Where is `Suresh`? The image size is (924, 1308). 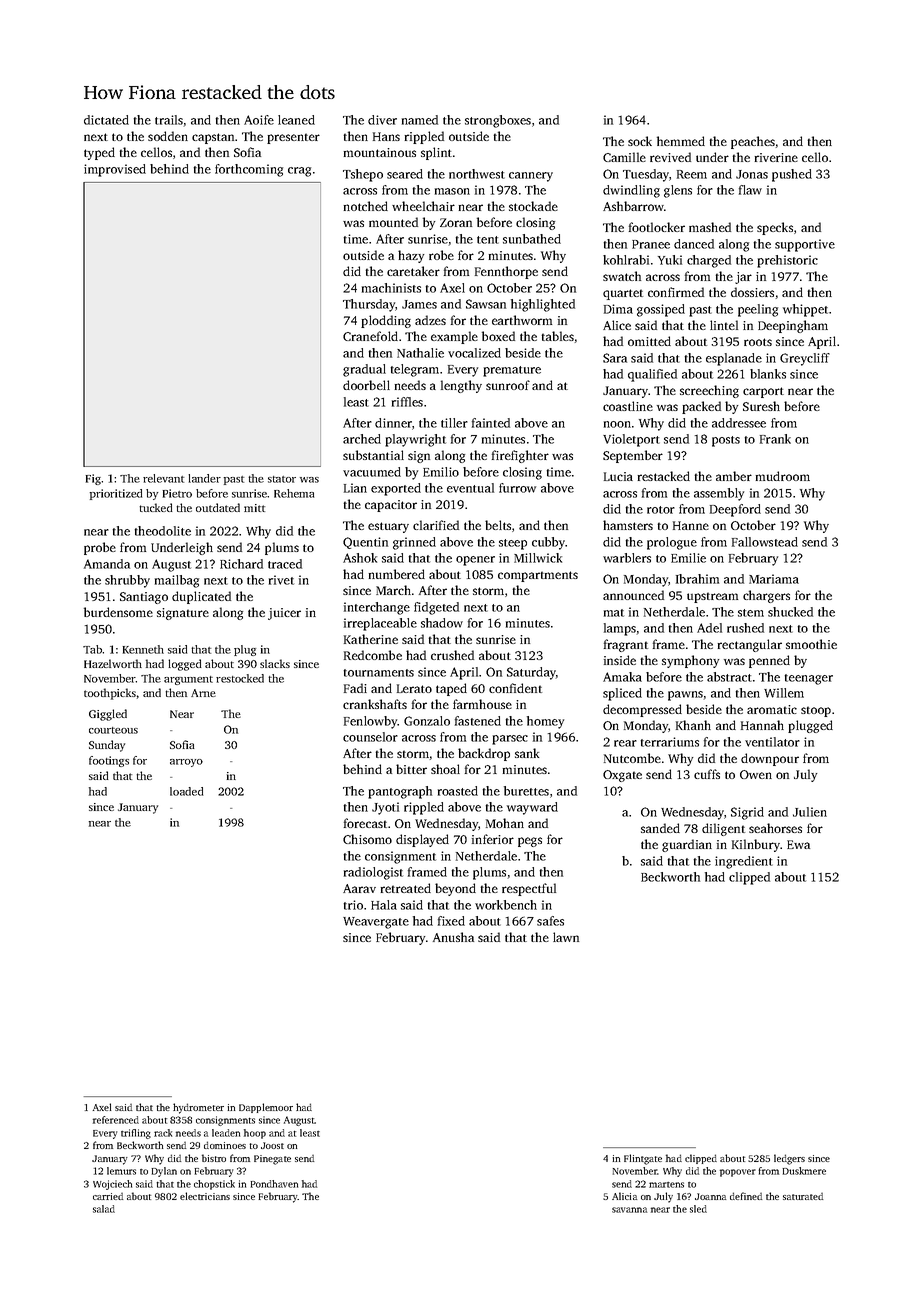
Suresh is located at coordinates (761, 406).
